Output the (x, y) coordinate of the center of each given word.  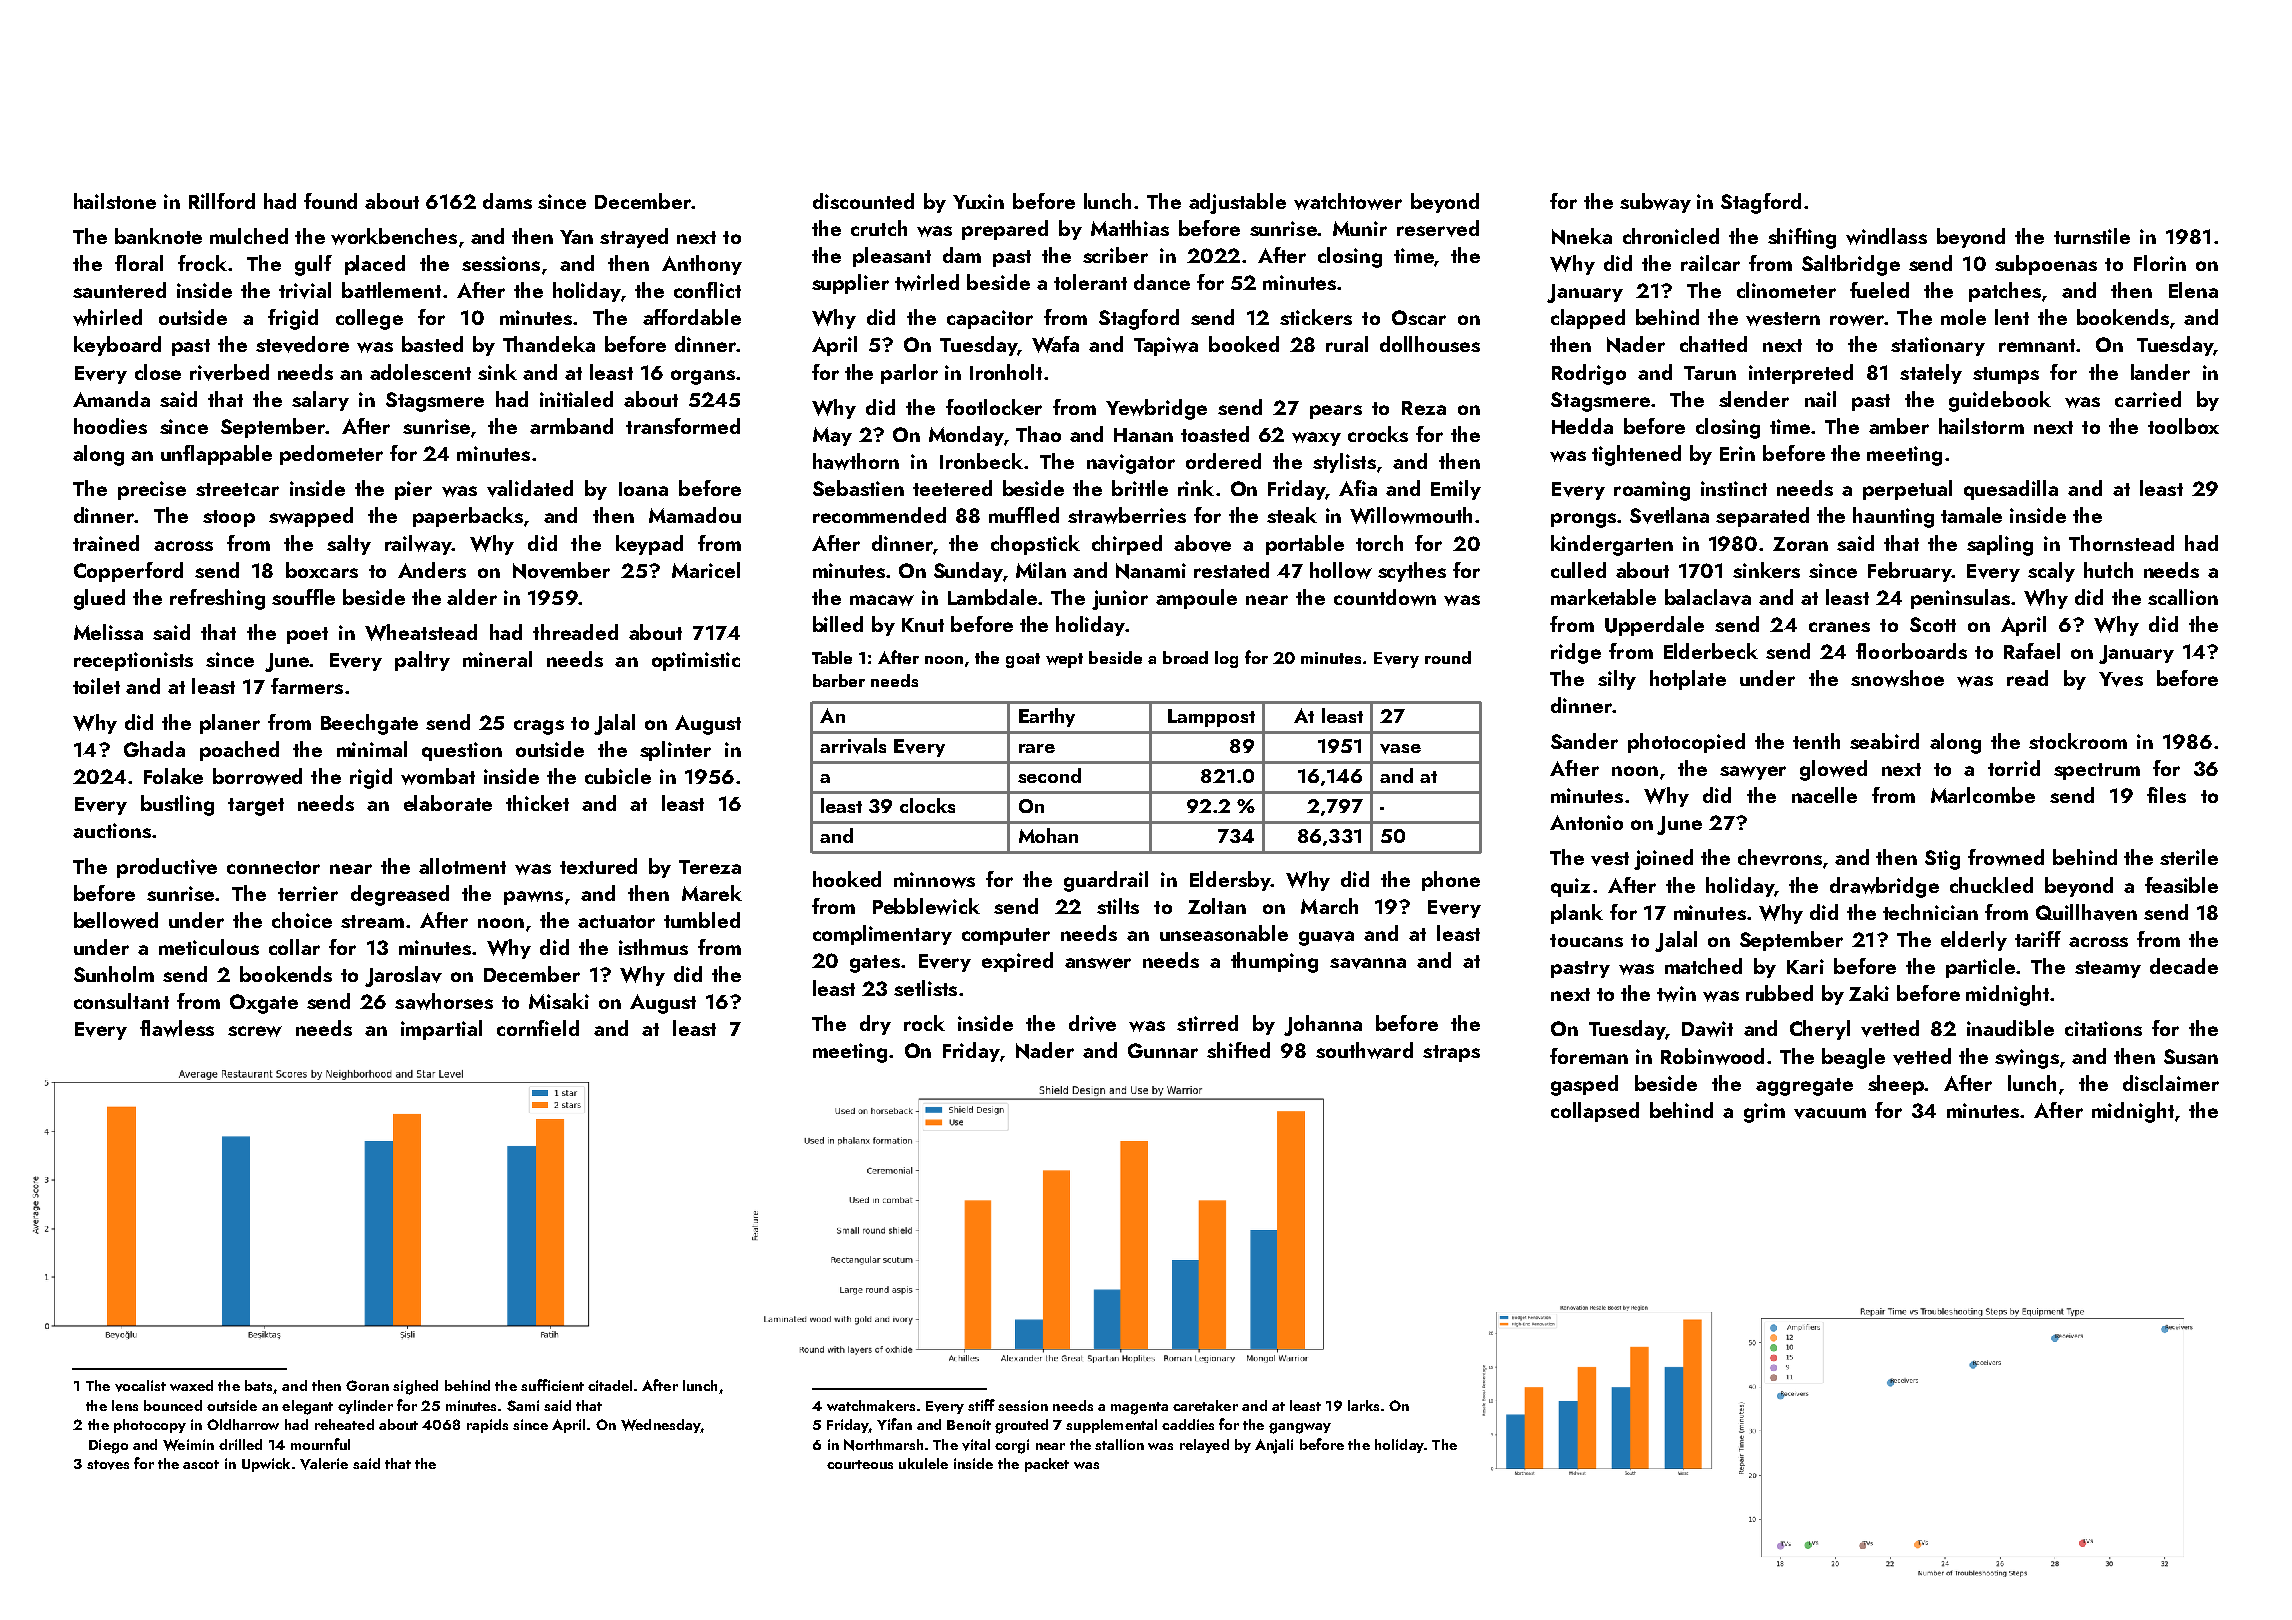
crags (539, 727)
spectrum (2097, 771)
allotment (462, 866)
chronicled (1671, 236)
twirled (927, 282)
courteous (860, 1464)
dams (507, 201)
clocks (927, 805)
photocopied (1686, 743)
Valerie (324, 1464)
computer (1006, 936)
